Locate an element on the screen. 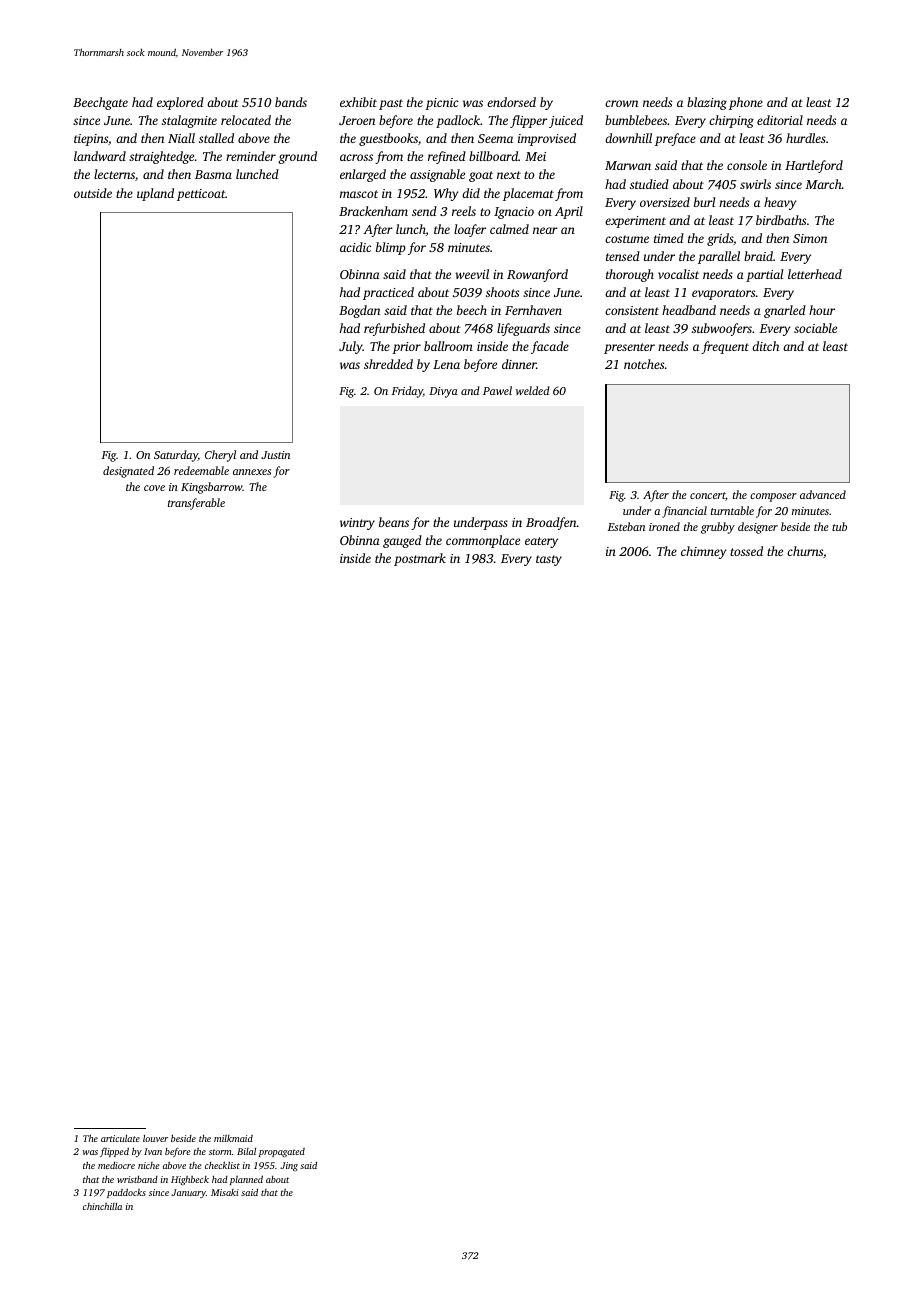 This screenshot has height=1308, width=924. composer is located at coordinates (773, 497).
